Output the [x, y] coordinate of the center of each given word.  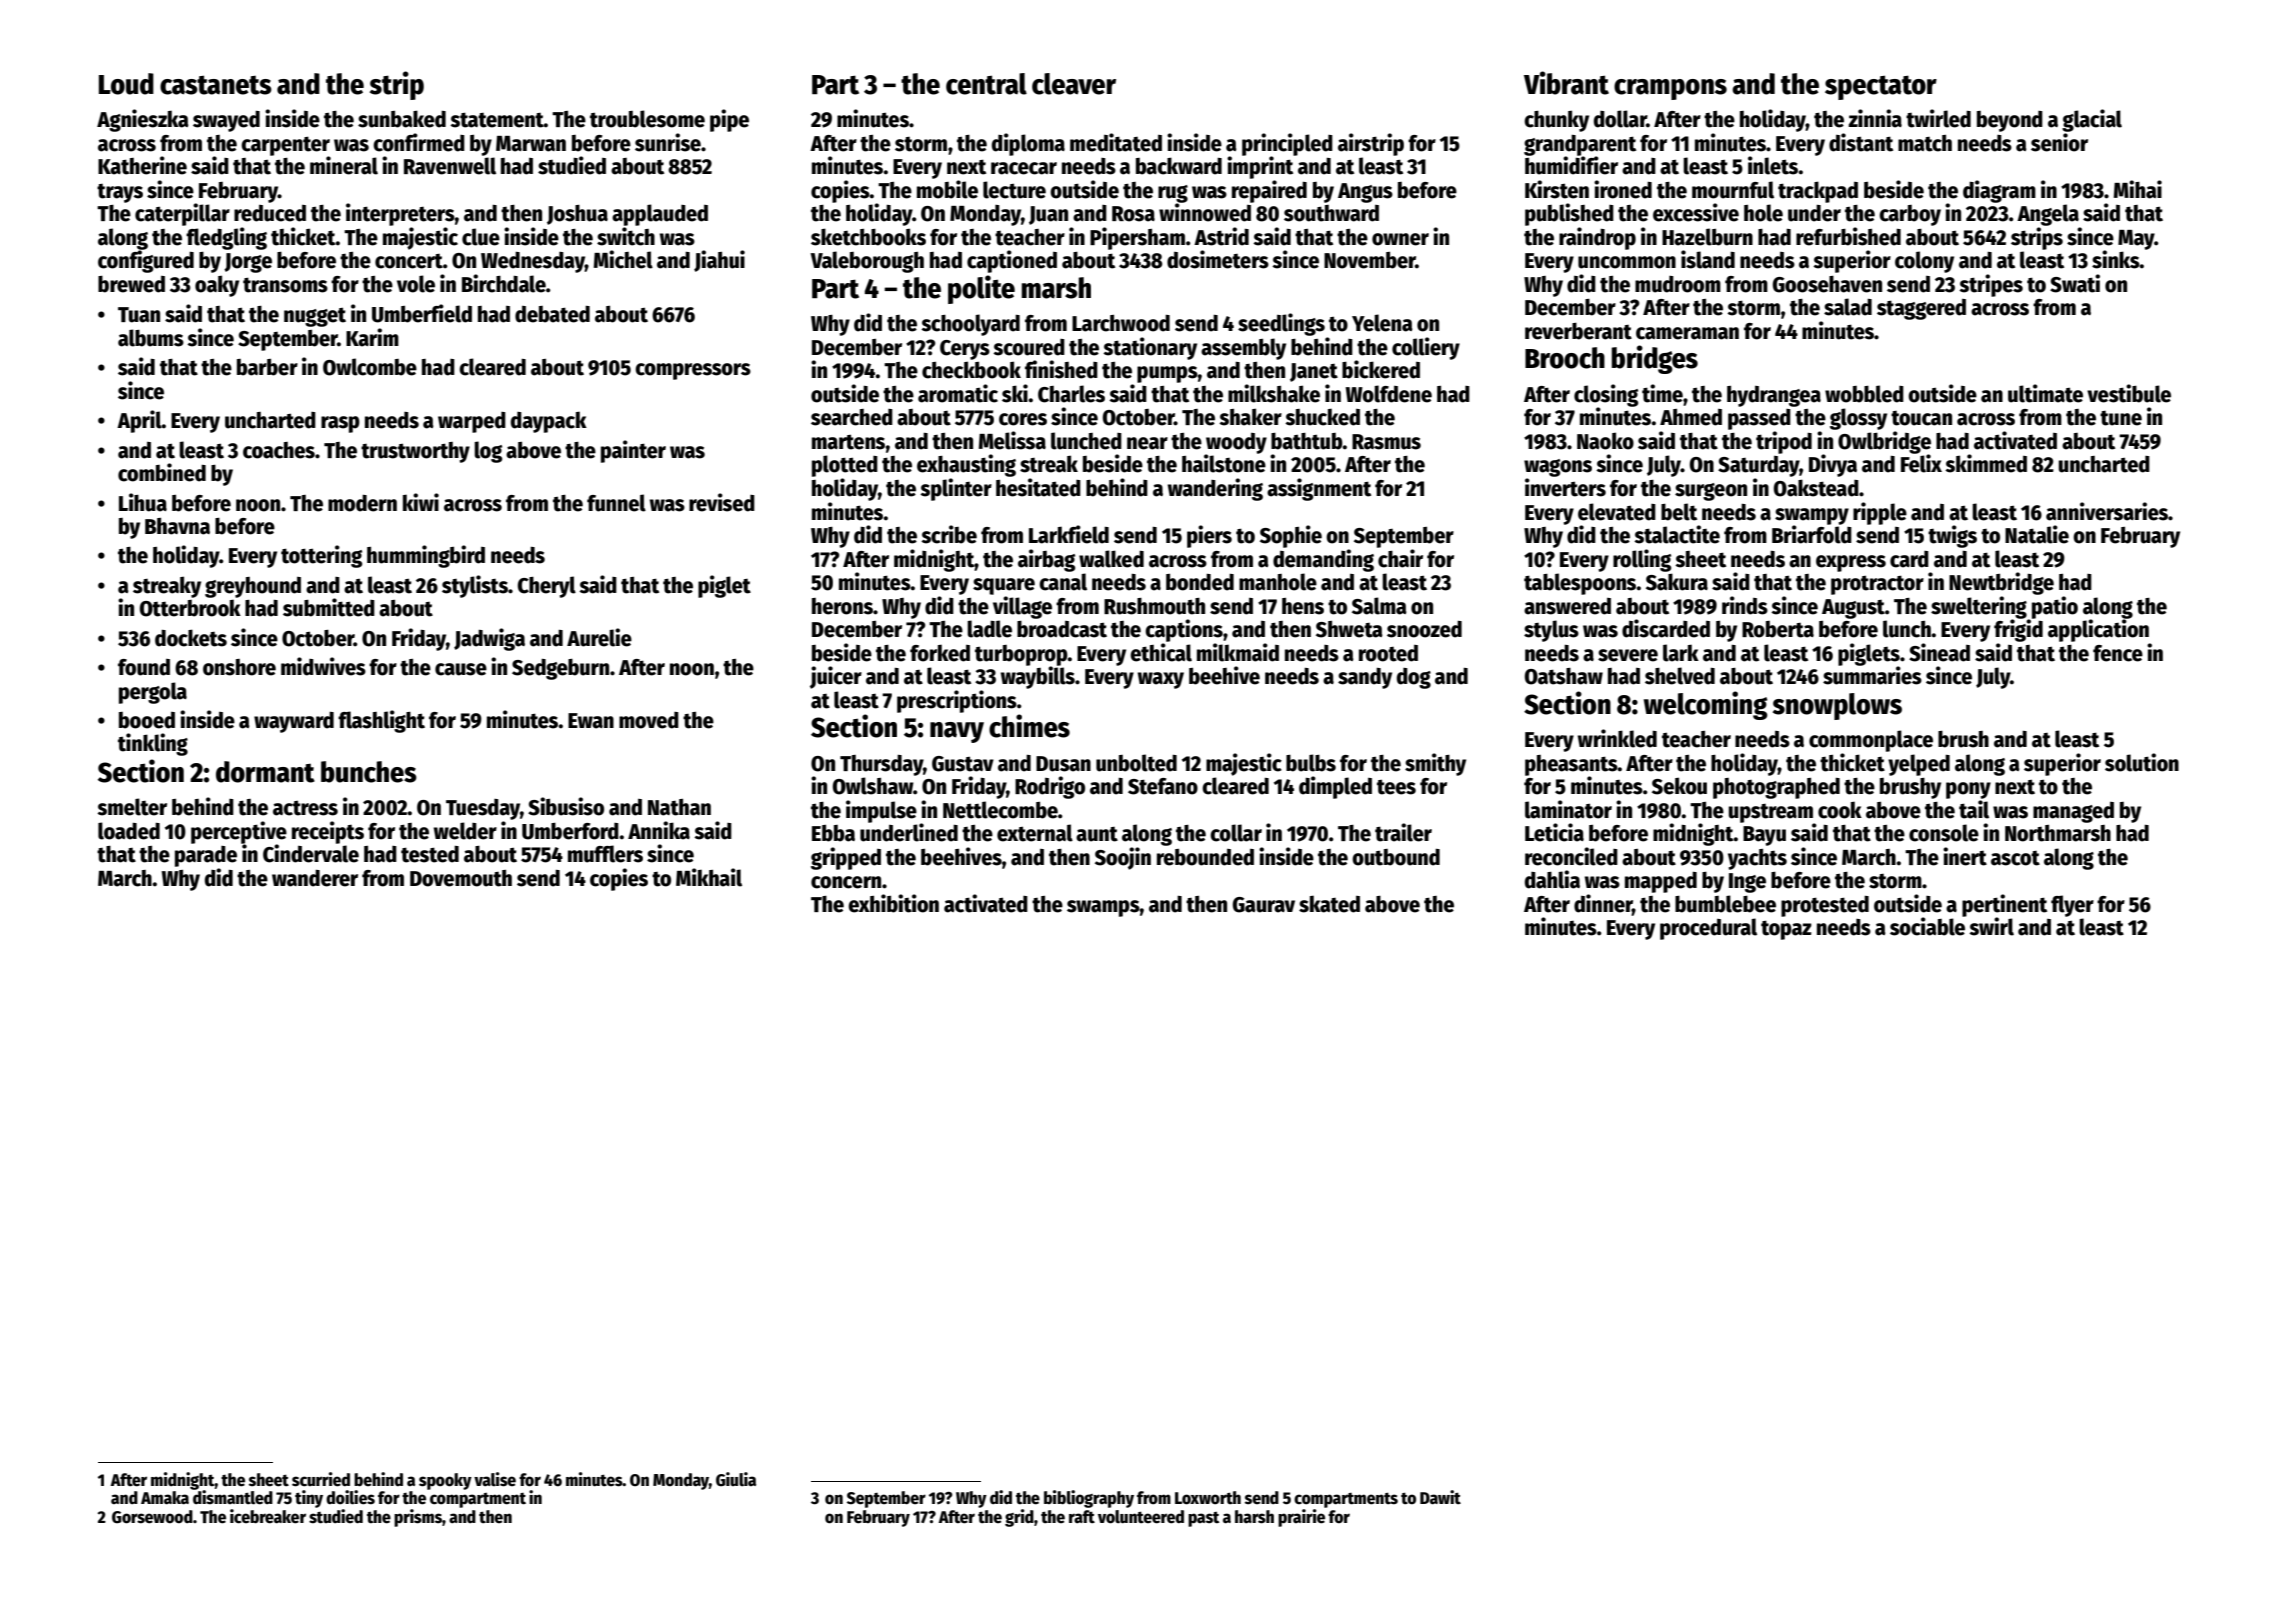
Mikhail [709, 877]
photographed [1776, 788]
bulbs [1311, 763]
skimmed [1986, 463]
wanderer [315, 878]
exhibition [893, 903]
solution [2142, 762]
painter [633, 451]
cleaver [1074, 84]
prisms [418, 1518]
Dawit [1440, 1497]
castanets [216, 85]
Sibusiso [566, 806]
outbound [1396, 857]
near [1147, 443]
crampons [1670, 89]
